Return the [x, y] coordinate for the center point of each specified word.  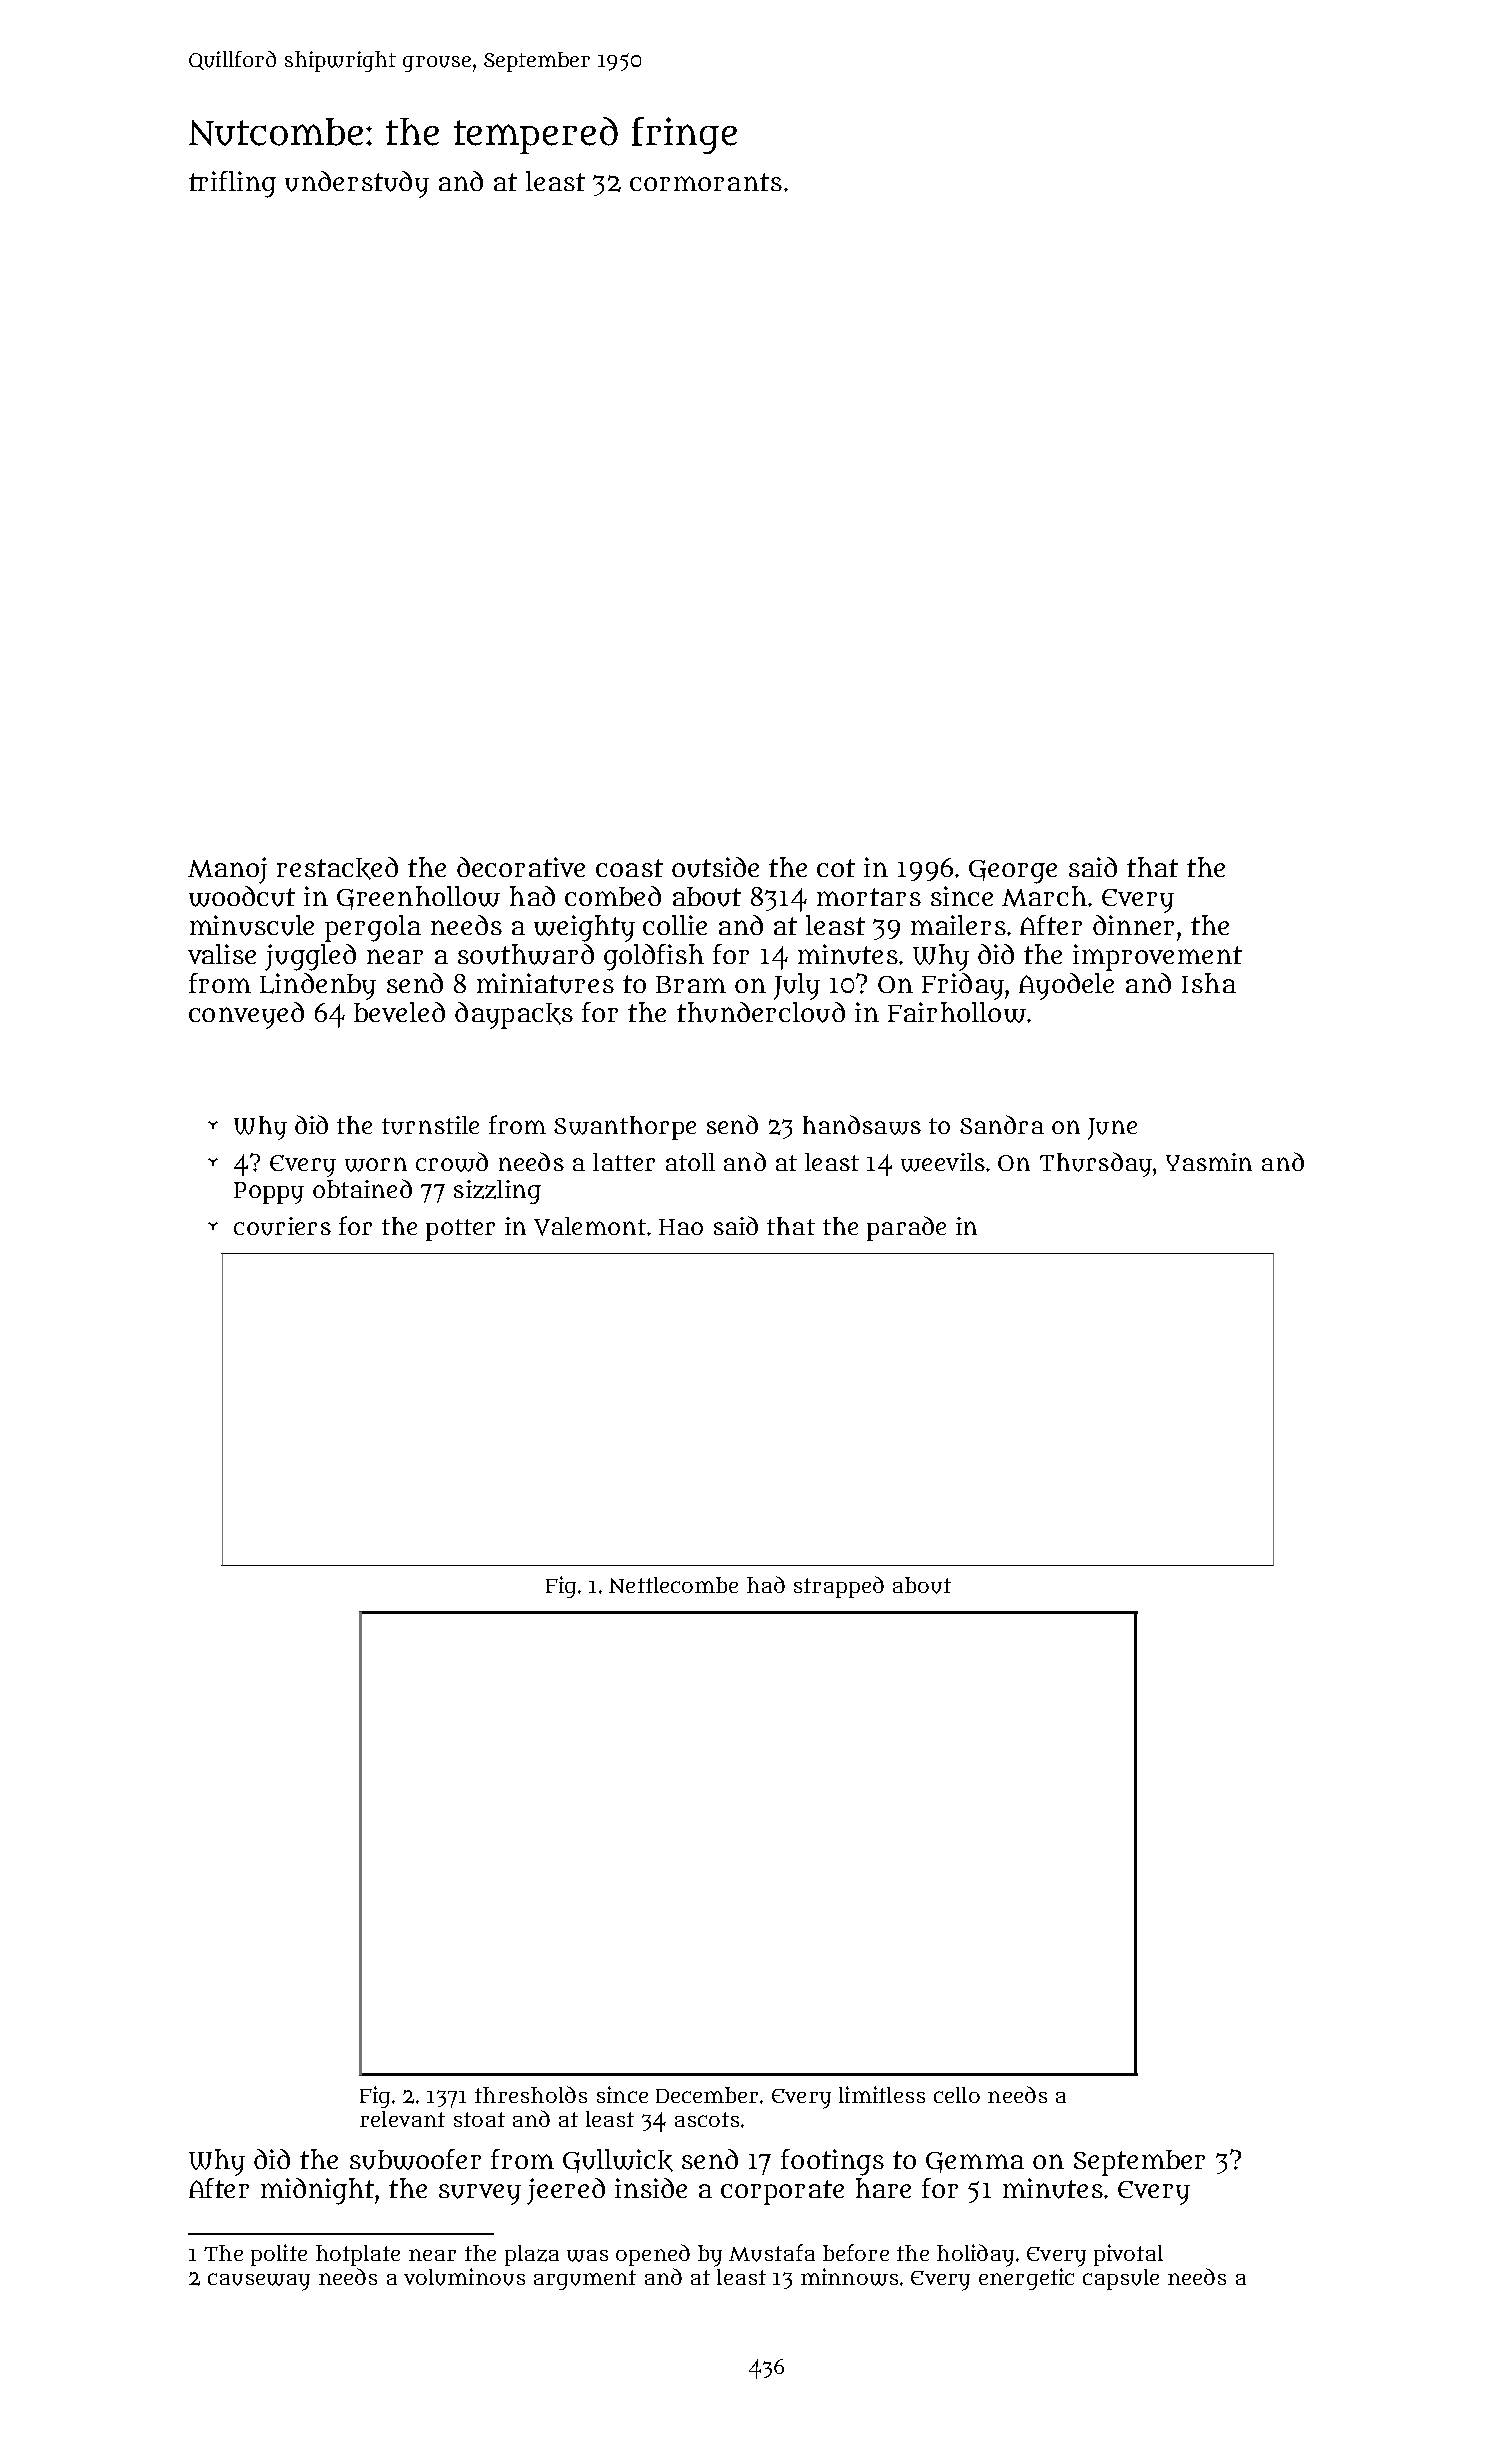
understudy [357, 184]
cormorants [706, 182]
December [707, 2095]
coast [629, 868]
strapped [839, 1587]
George [1013, 872]
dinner [1133, 925]
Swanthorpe [625, 1128]
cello [957, 2095]
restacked [337, 868]
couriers [282, 1226]
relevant [402, 2119]
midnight [317, 2191]
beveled [399, 1012]
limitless [882, 2094]
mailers [958, 925]
